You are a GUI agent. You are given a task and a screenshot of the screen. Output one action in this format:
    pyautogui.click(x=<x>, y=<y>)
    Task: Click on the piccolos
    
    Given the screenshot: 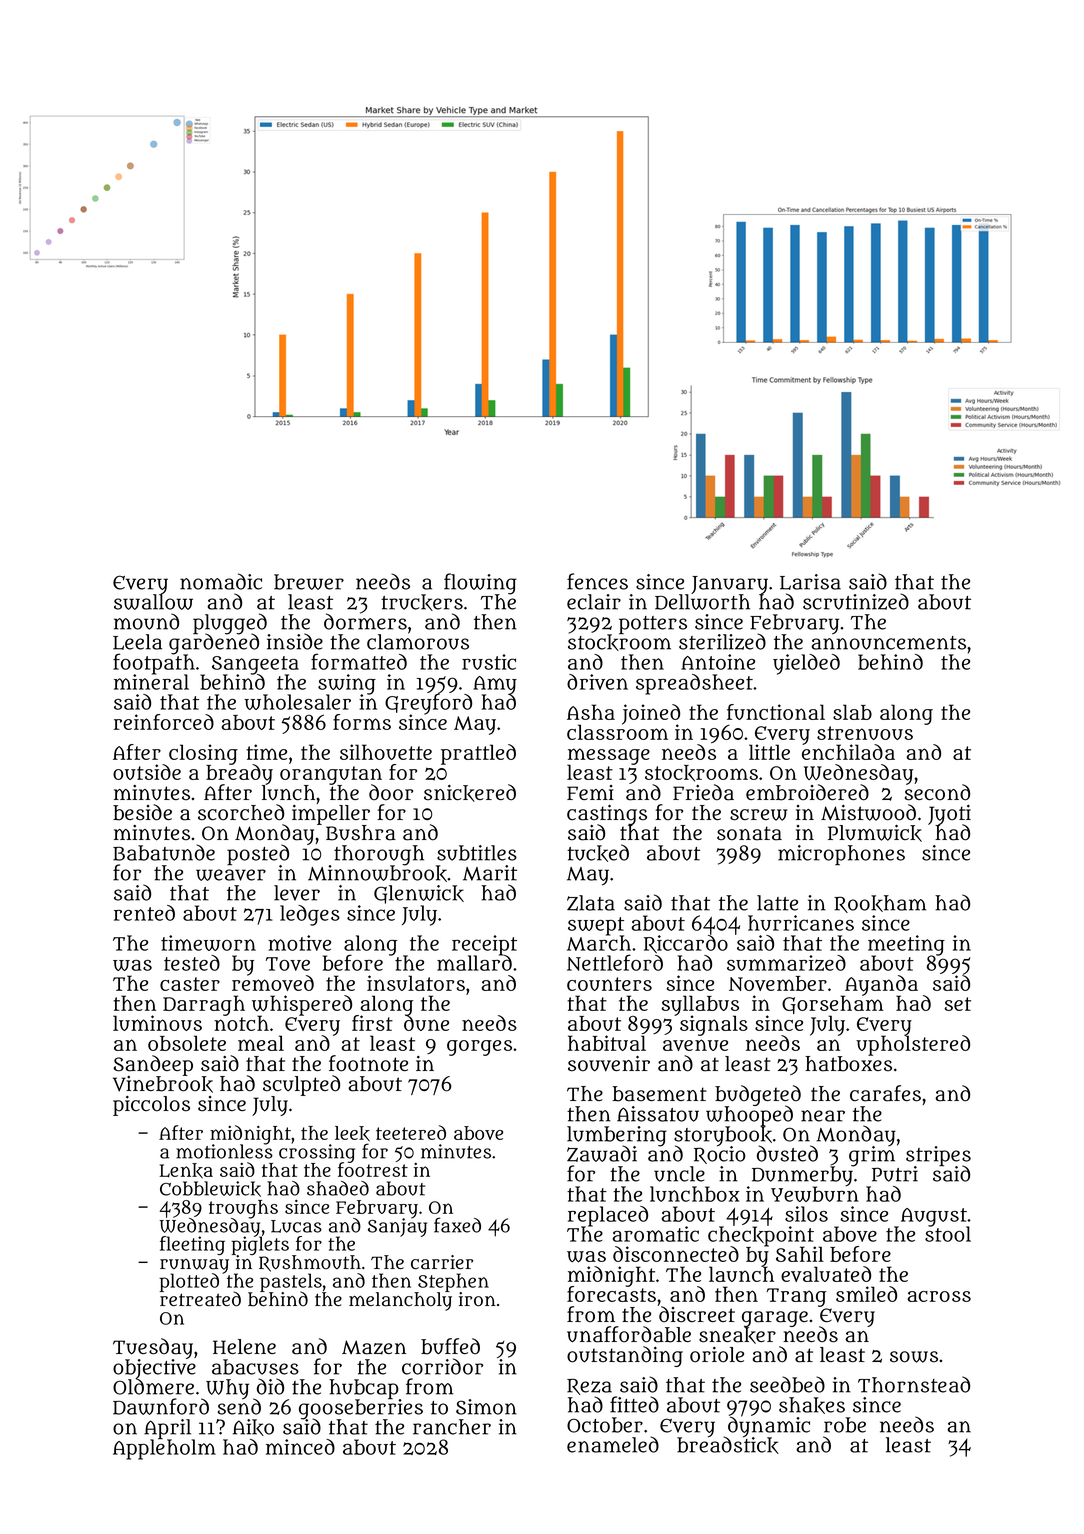 What is the action you would take?
    pyautogui.click(x=151, y=1106)
